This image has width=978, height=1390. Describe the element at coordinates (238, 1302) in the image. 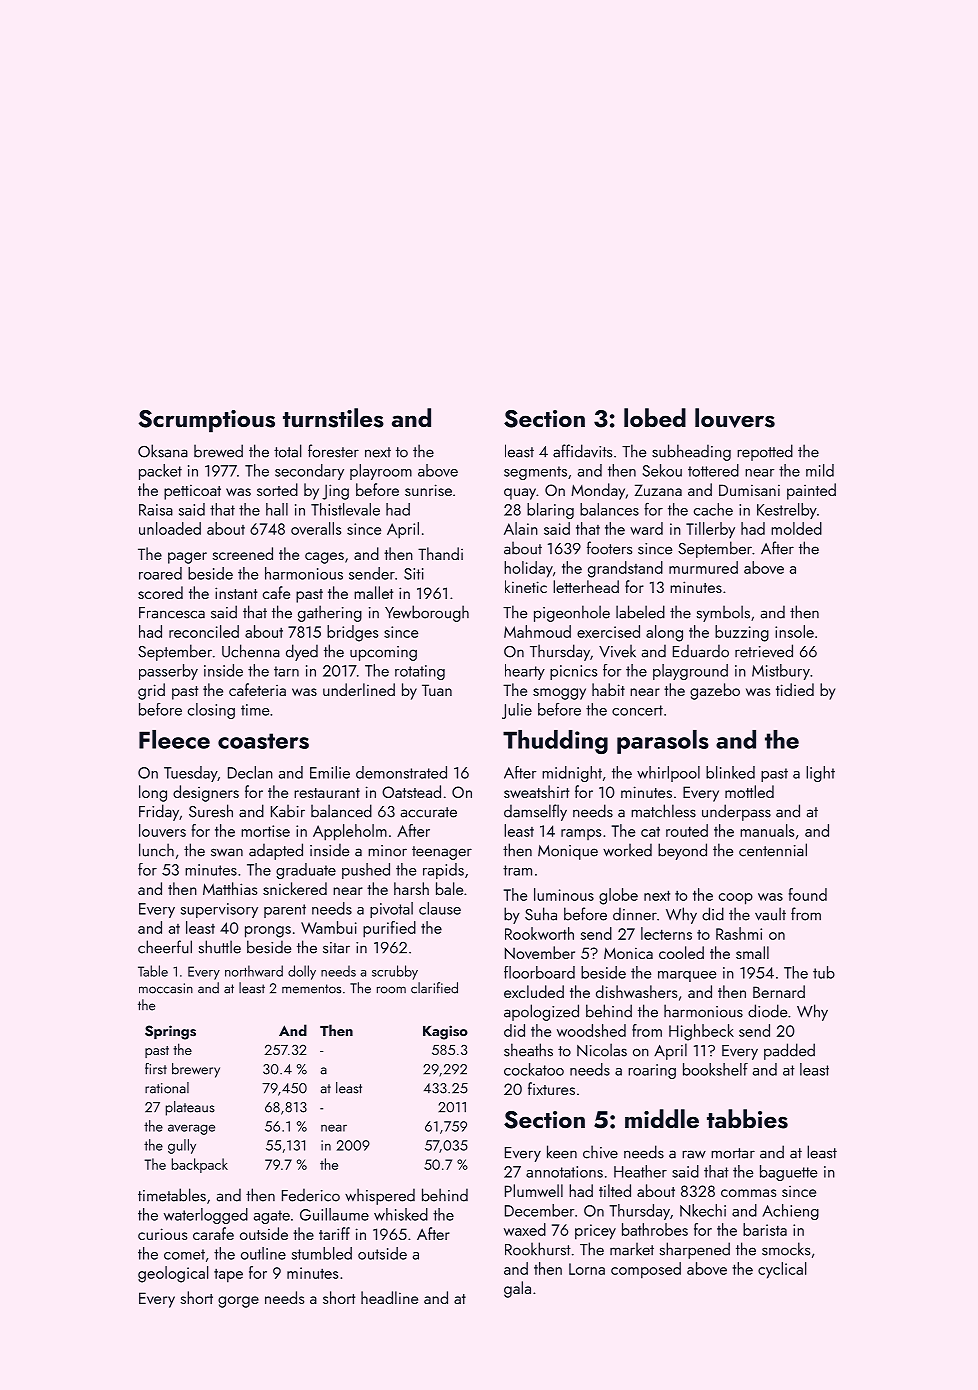

I see `gorge` at that location.
